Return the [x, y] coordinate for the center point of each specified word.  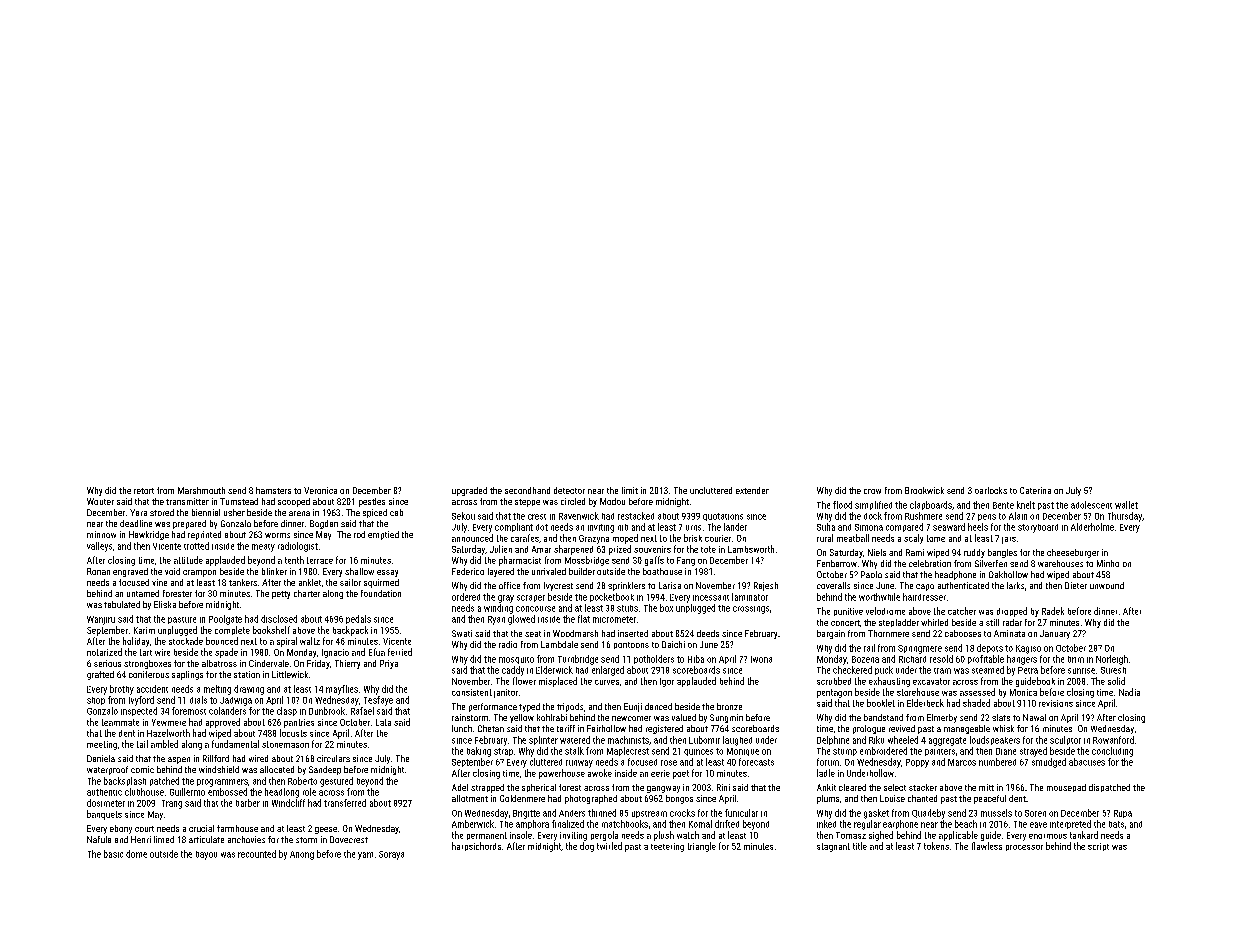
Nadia [1129, 692]
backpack [350, 631]
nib [623, 527]
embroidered [883, 751]
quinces [698, 752]
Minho [1108, 563]
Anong [302, 855]
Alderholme [1092, 527]
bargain [831, 634]
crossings [751, 610]
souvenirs [652, 549]
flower [524, 681]
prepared [189, 524]
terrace [320, 560]
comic [142, 769]
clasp [287, 711]
